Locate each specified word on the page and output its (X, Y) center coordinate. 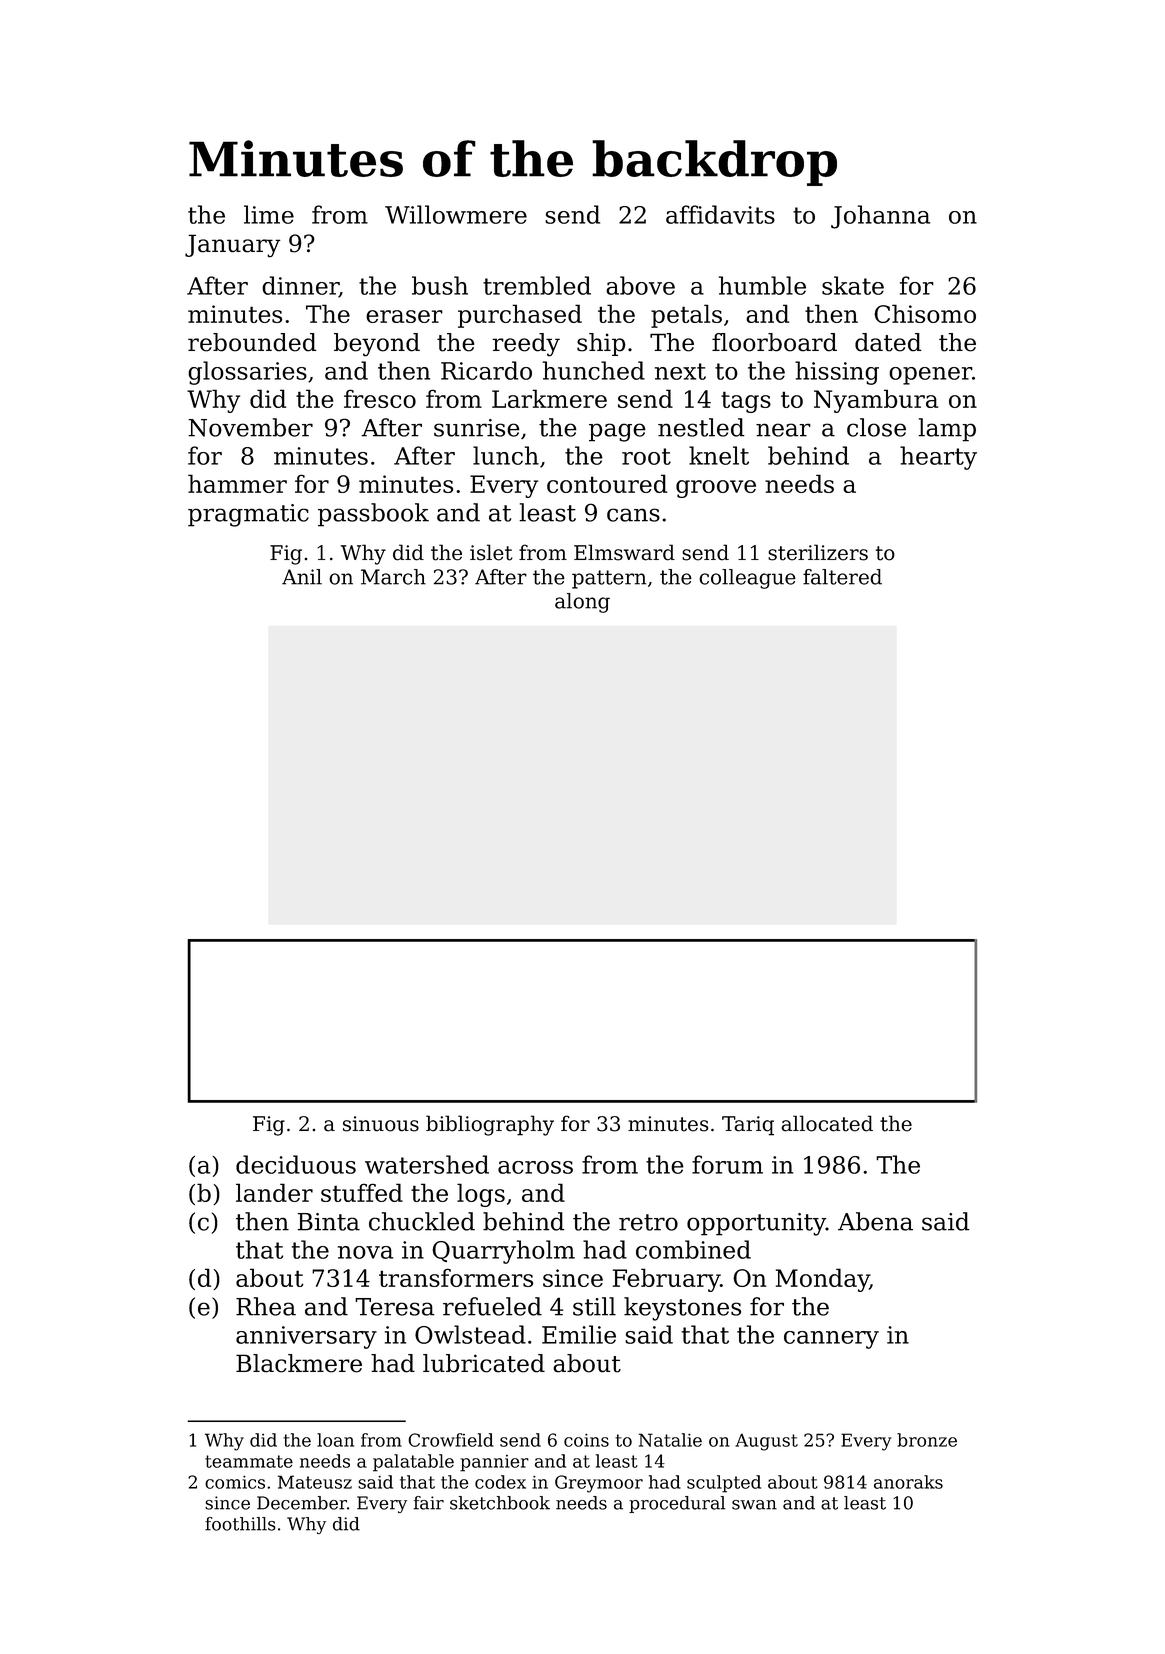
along (582, 603)
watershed (427, 1164)
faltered (842, 577)
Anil (302, 577)
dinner (300, 286)
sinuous (381, 1124)
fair (429, 1503)
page (617, 432)
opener (930, 376)
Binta (328, 1222)
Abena (875, 1221)
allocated (827, 1123)
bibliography (490, 1125)
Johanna (880, 217)
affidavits (720, 214)
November (250, 427)
